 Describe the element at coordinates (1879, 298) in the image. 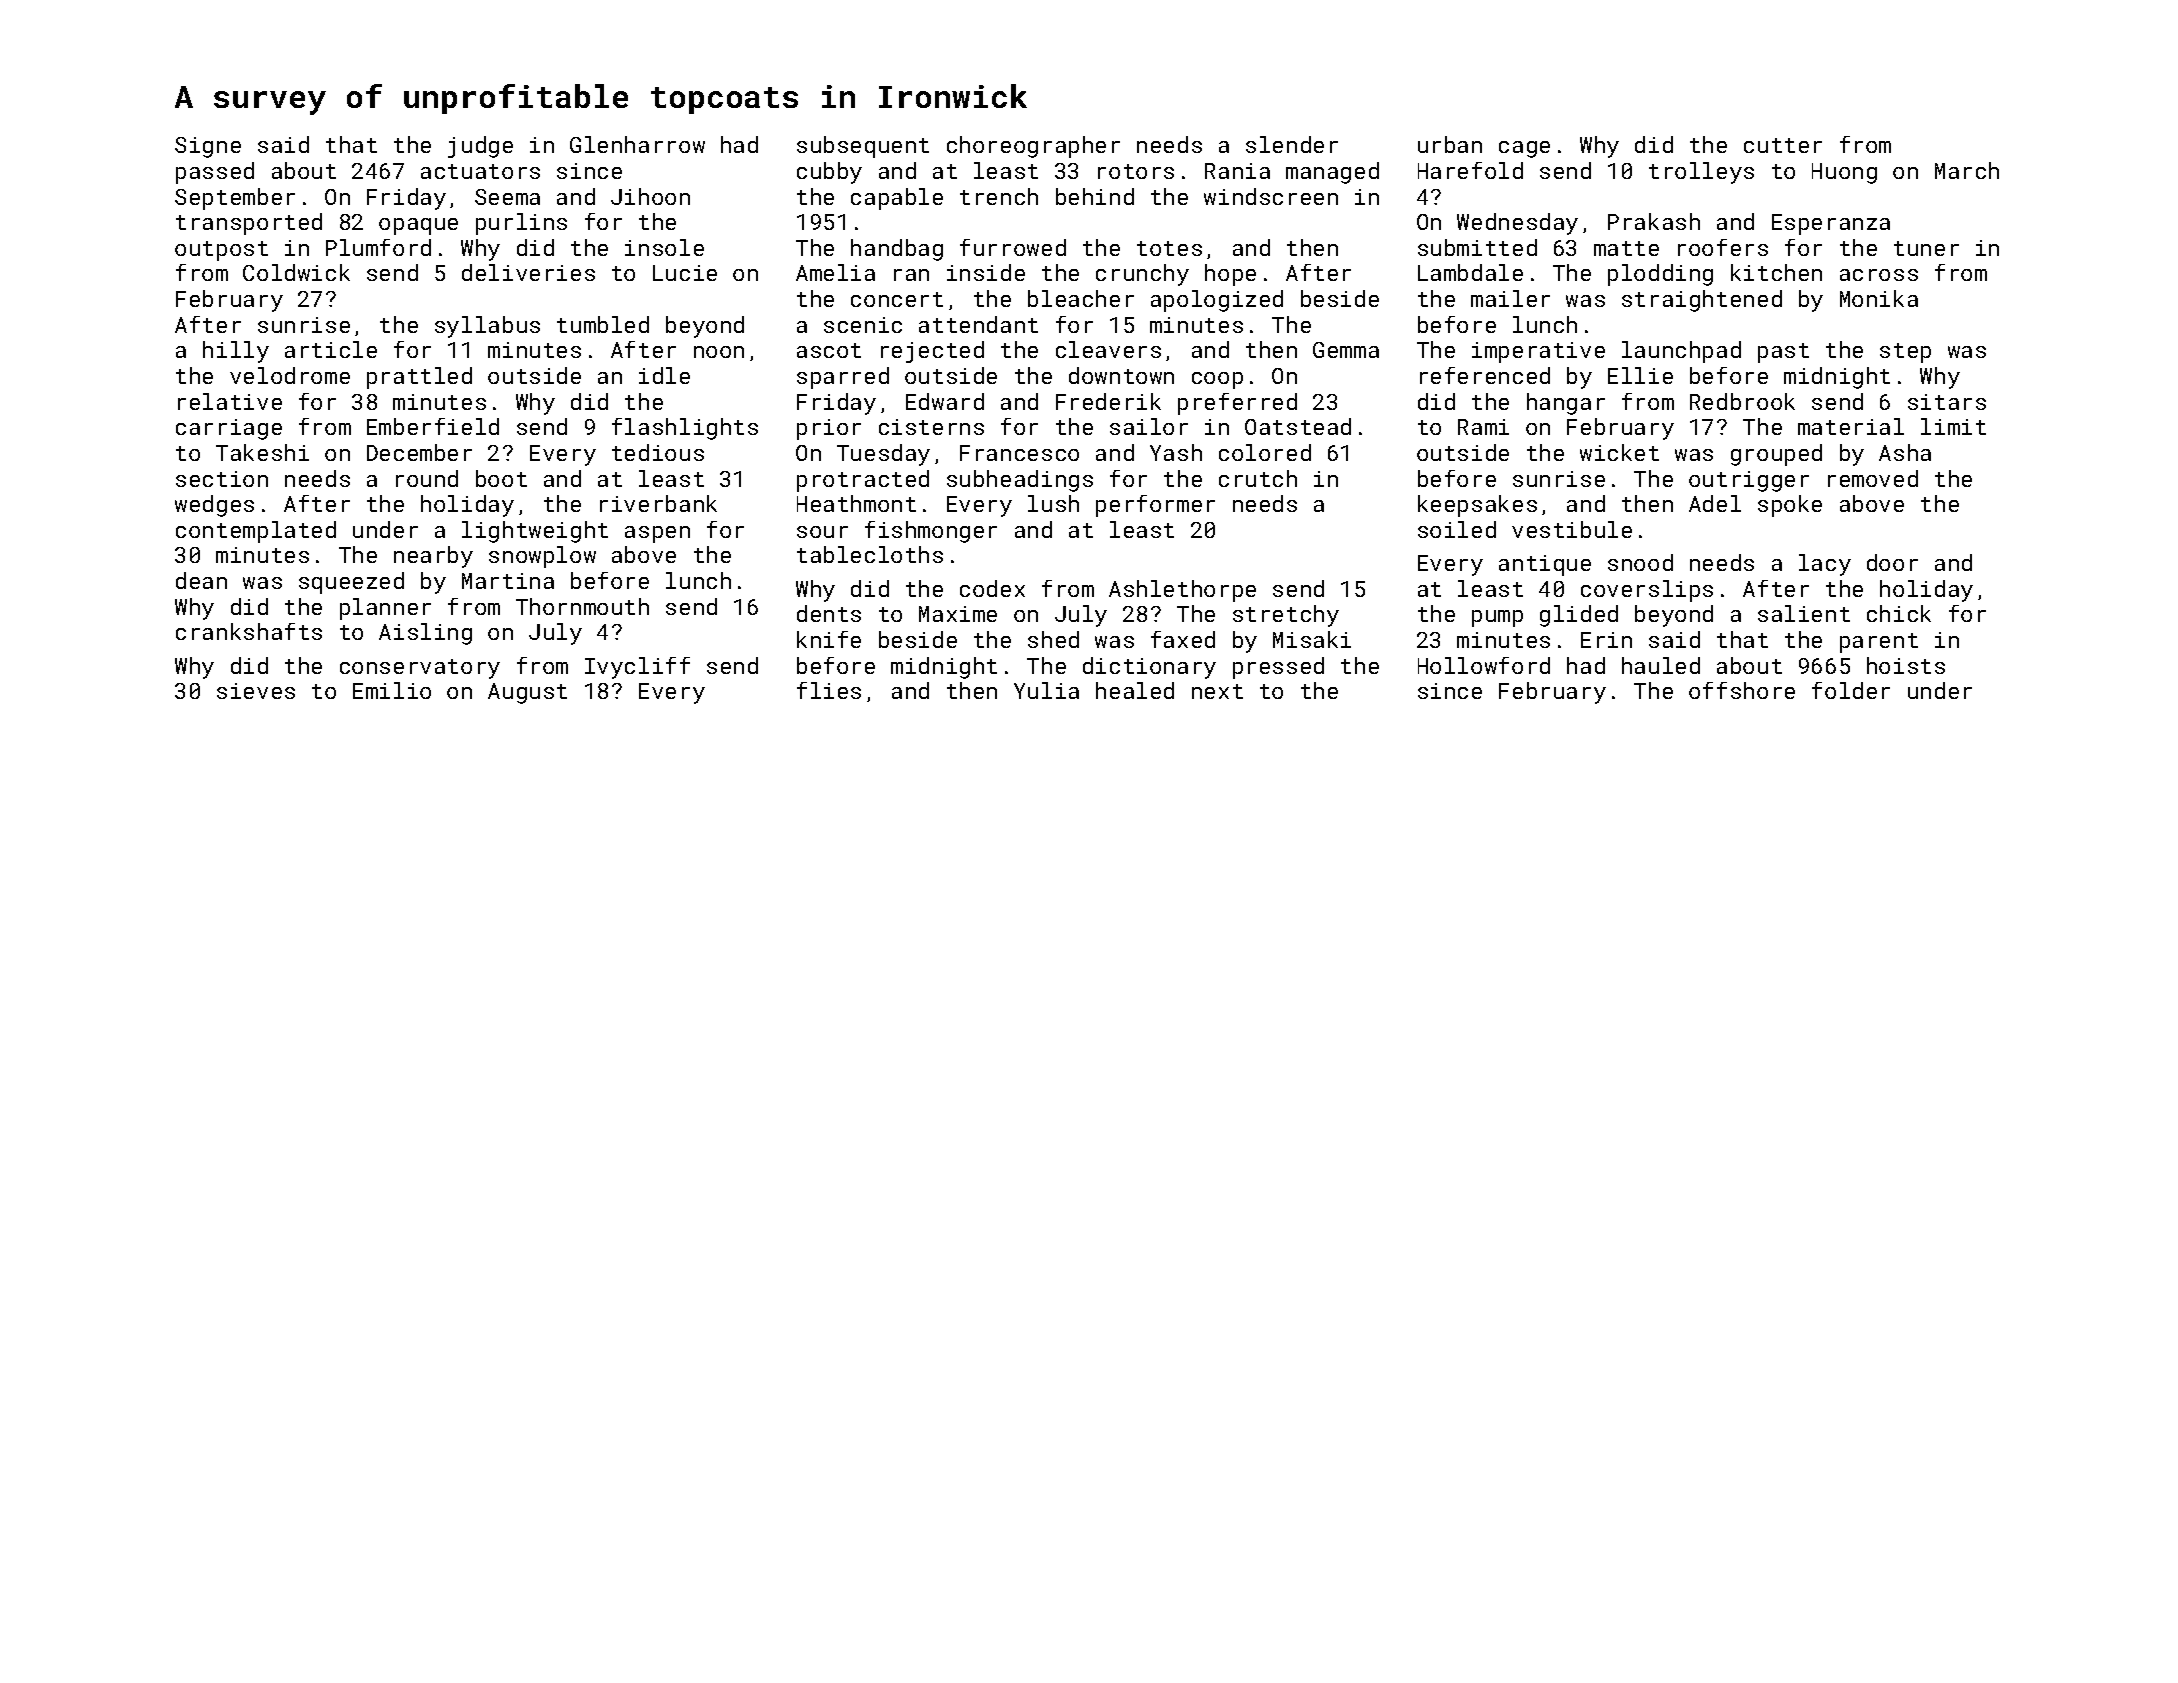

I see `Monika` at that location.
